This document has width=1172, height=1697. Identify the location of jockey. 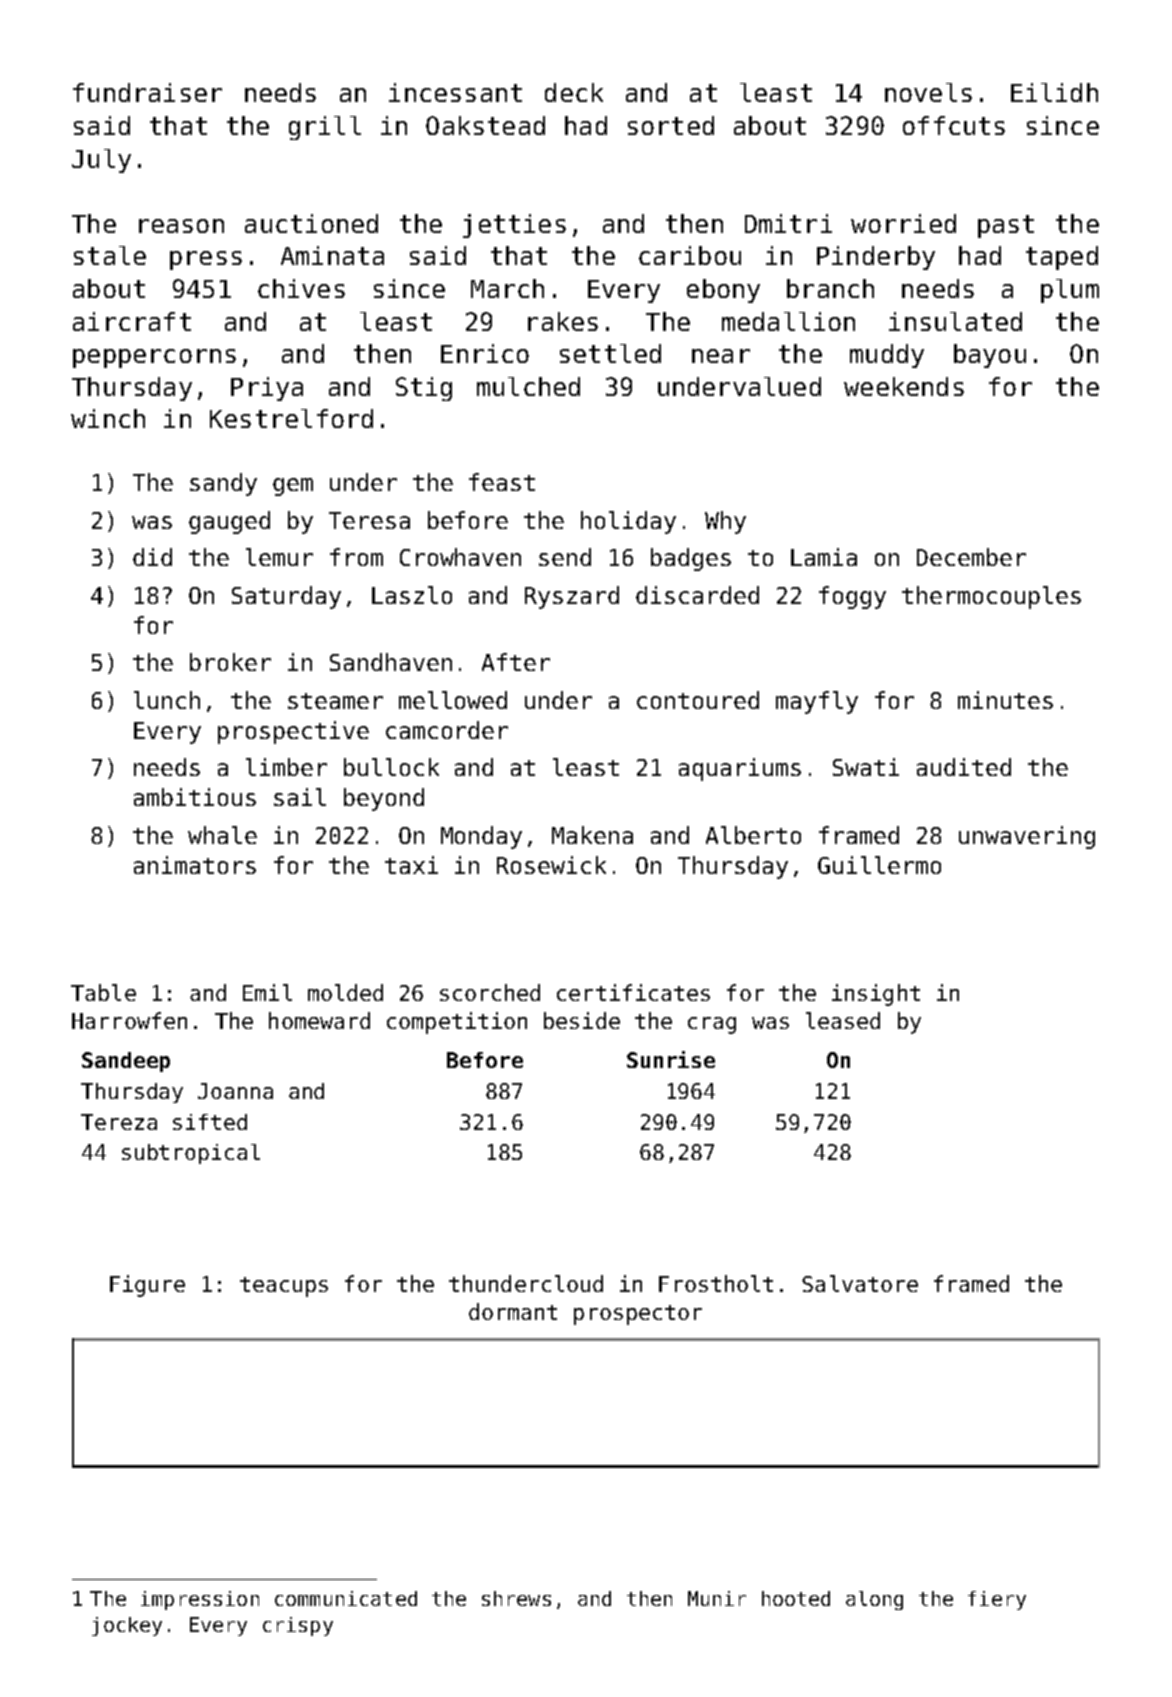
(127, 1626).
